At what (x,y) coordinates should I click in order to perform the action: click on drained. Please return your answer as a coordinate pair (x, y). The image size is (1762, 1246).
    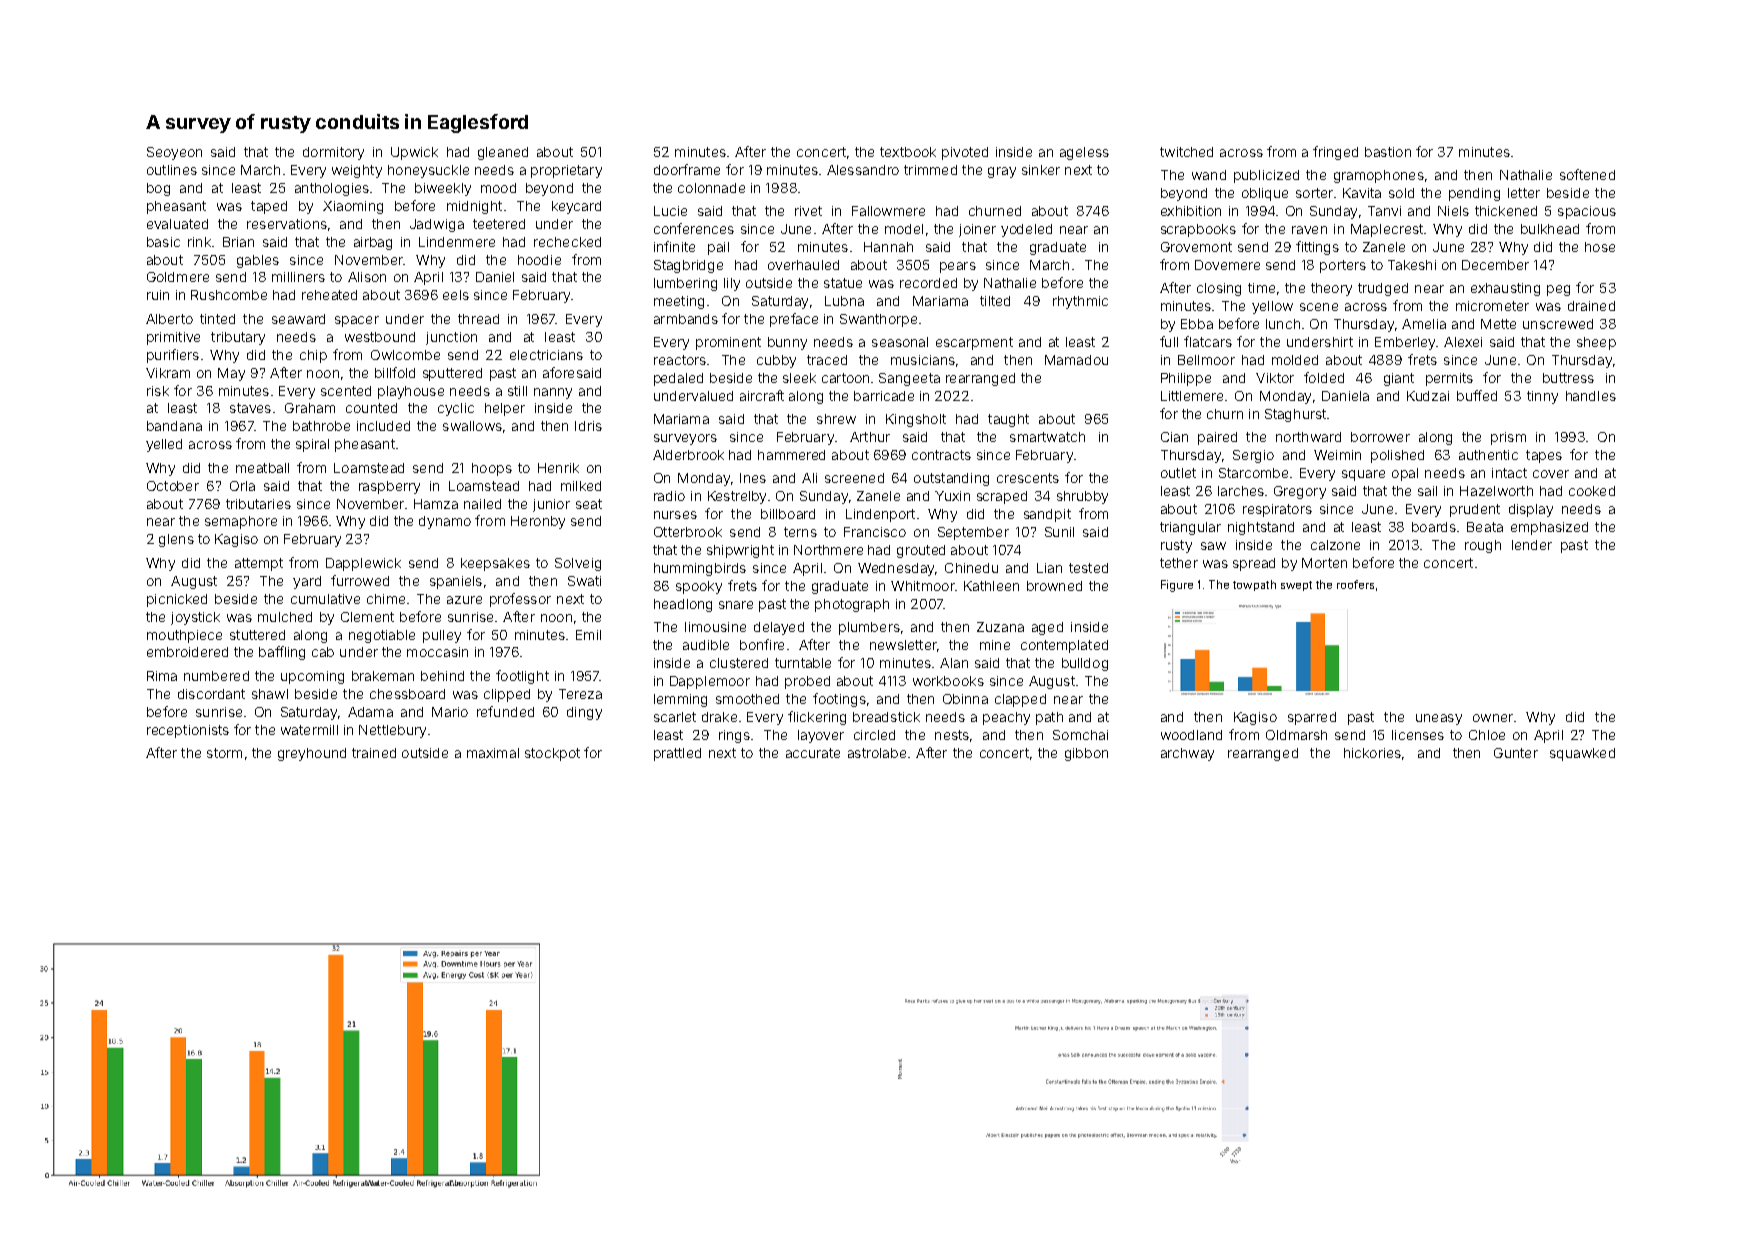
    Looking at the image, I should click on (1591, 306).
